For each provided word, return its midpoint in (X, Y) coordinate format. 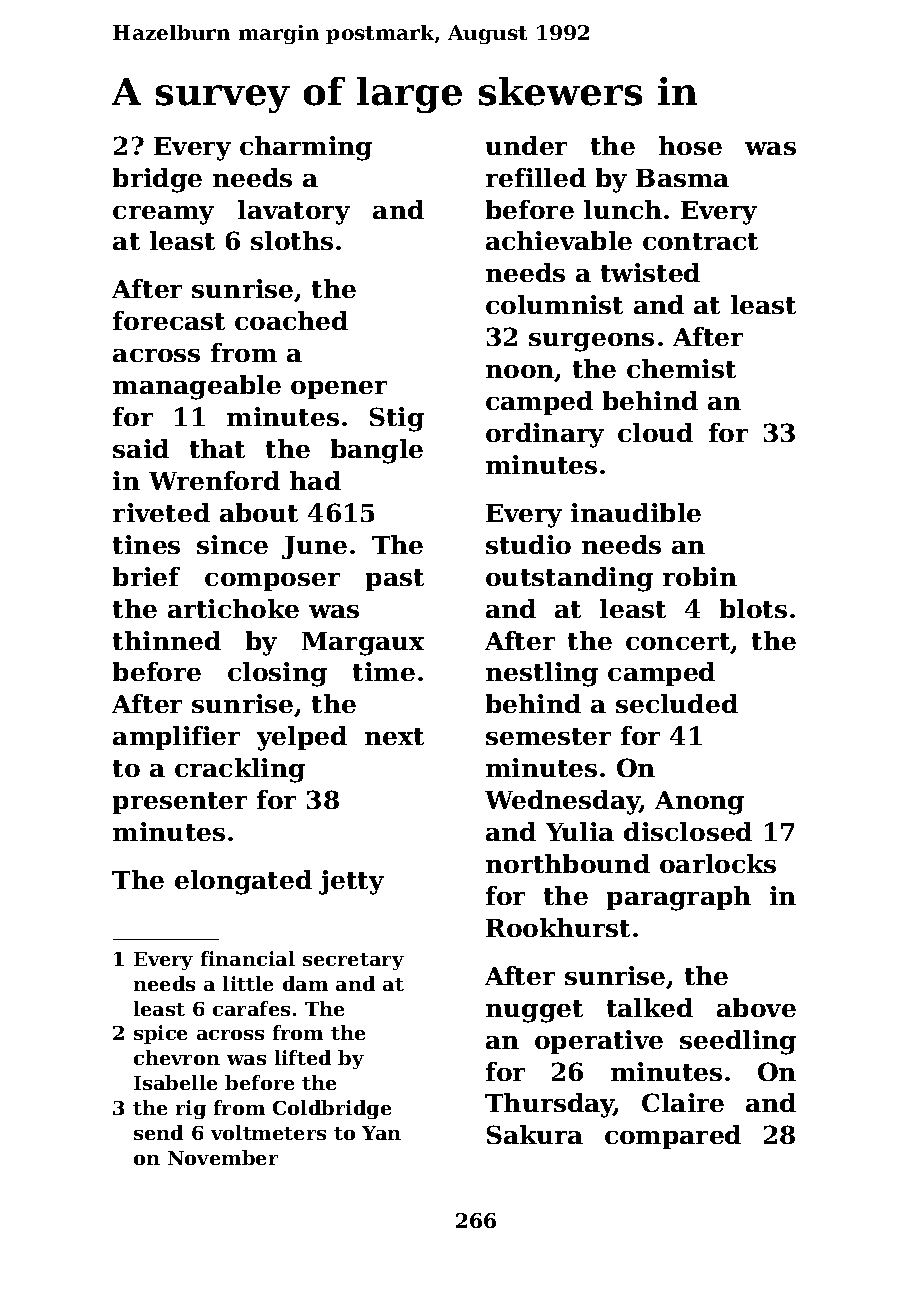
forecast (169, 320)
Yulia (580, 831)
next (394, 736)
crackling (240, 770)
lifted (303, 1057)
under (526, 145)
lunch (623, 209)
